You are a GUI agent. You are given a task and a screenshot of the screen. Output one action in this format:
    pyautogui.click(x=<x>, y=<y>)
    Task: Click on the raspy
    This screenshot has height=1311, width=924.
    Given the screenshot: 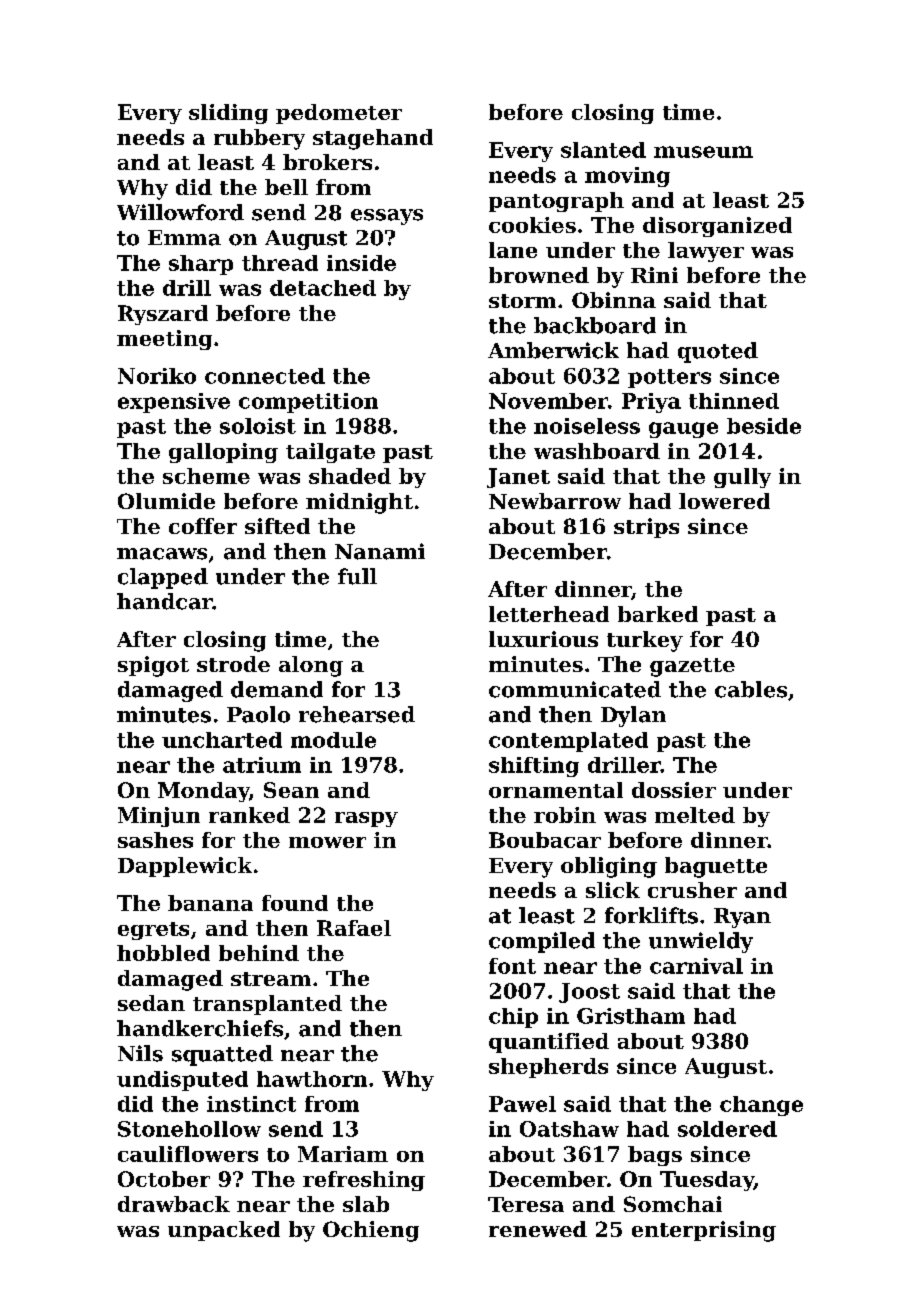 What is the action you would take?
    pyautogui.click(x=366, y=819)
